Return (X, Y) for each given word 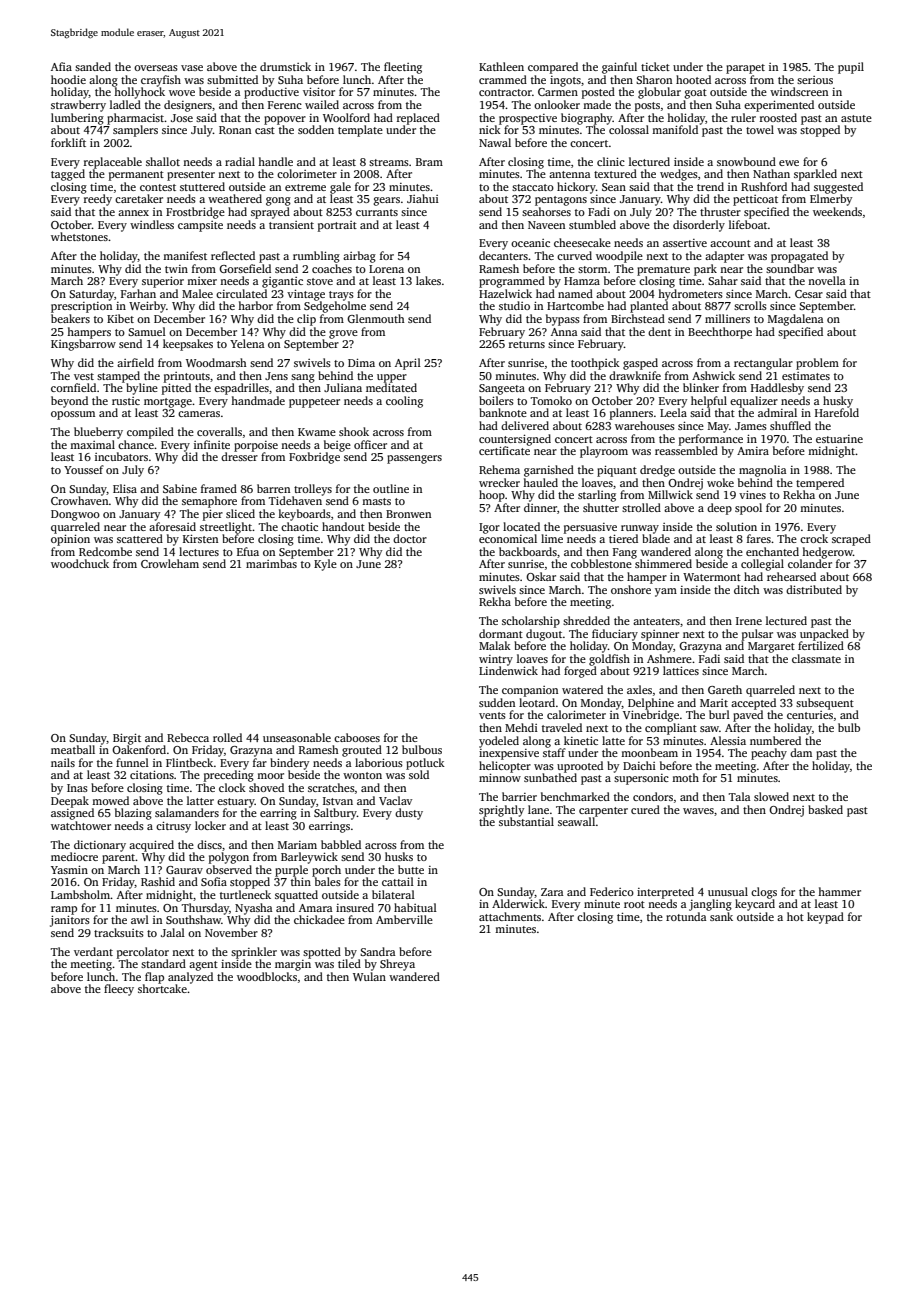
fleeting (403, 68)
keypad (825, 918)
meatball (73, 749)
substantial (526, 821)
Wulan (369, 976)
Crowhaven (80, 500)
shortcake (162, 988)
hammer (839, 891)
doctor (410, 538)
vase (192, 68)
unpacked (824, 635)
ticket (655, 66)
